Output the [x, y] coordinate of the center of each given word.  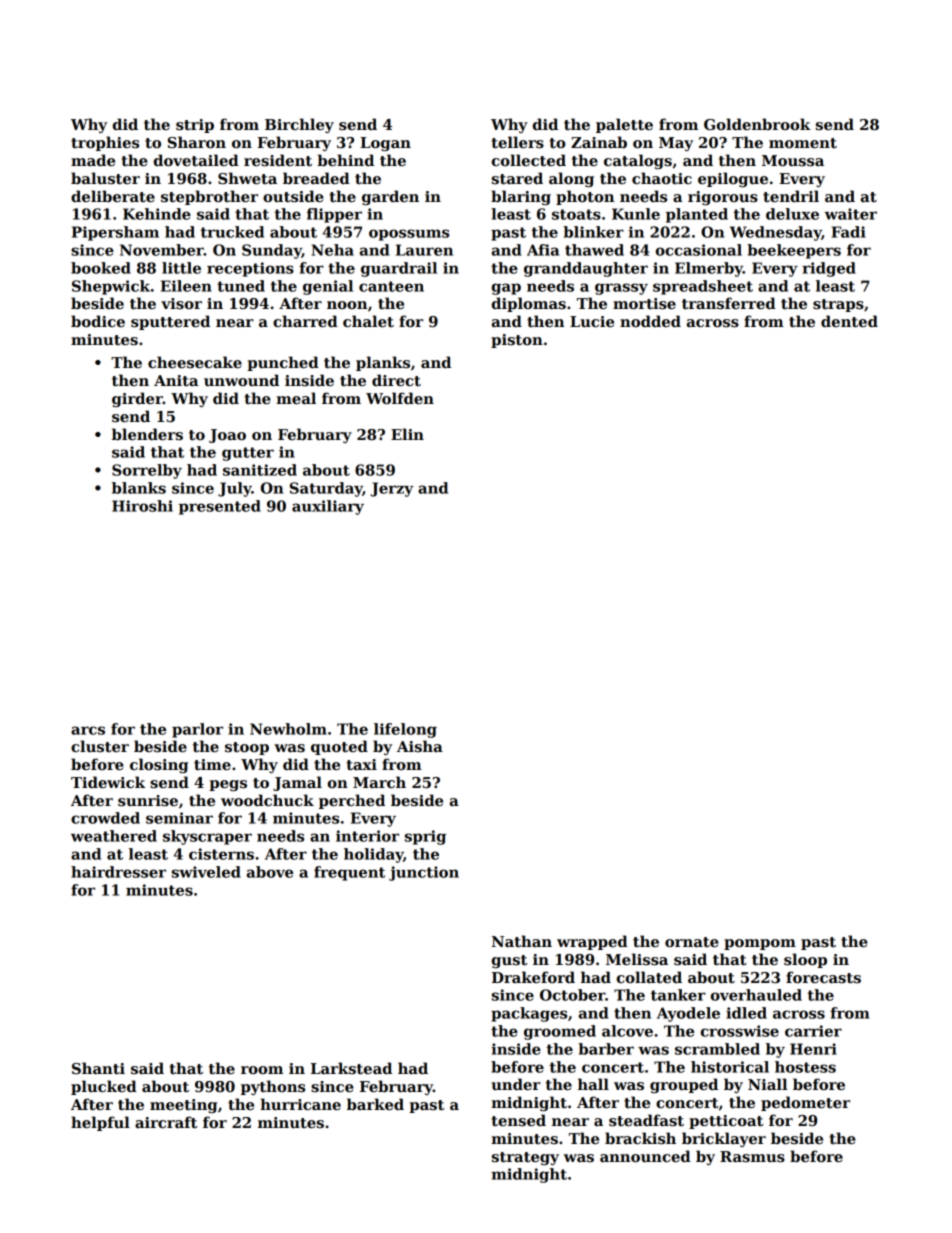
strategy [525, 1158]
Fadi [848, 232]
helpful [100, 1123]
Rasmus [752, 1156]
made [93, 160]
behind [345, 160]
